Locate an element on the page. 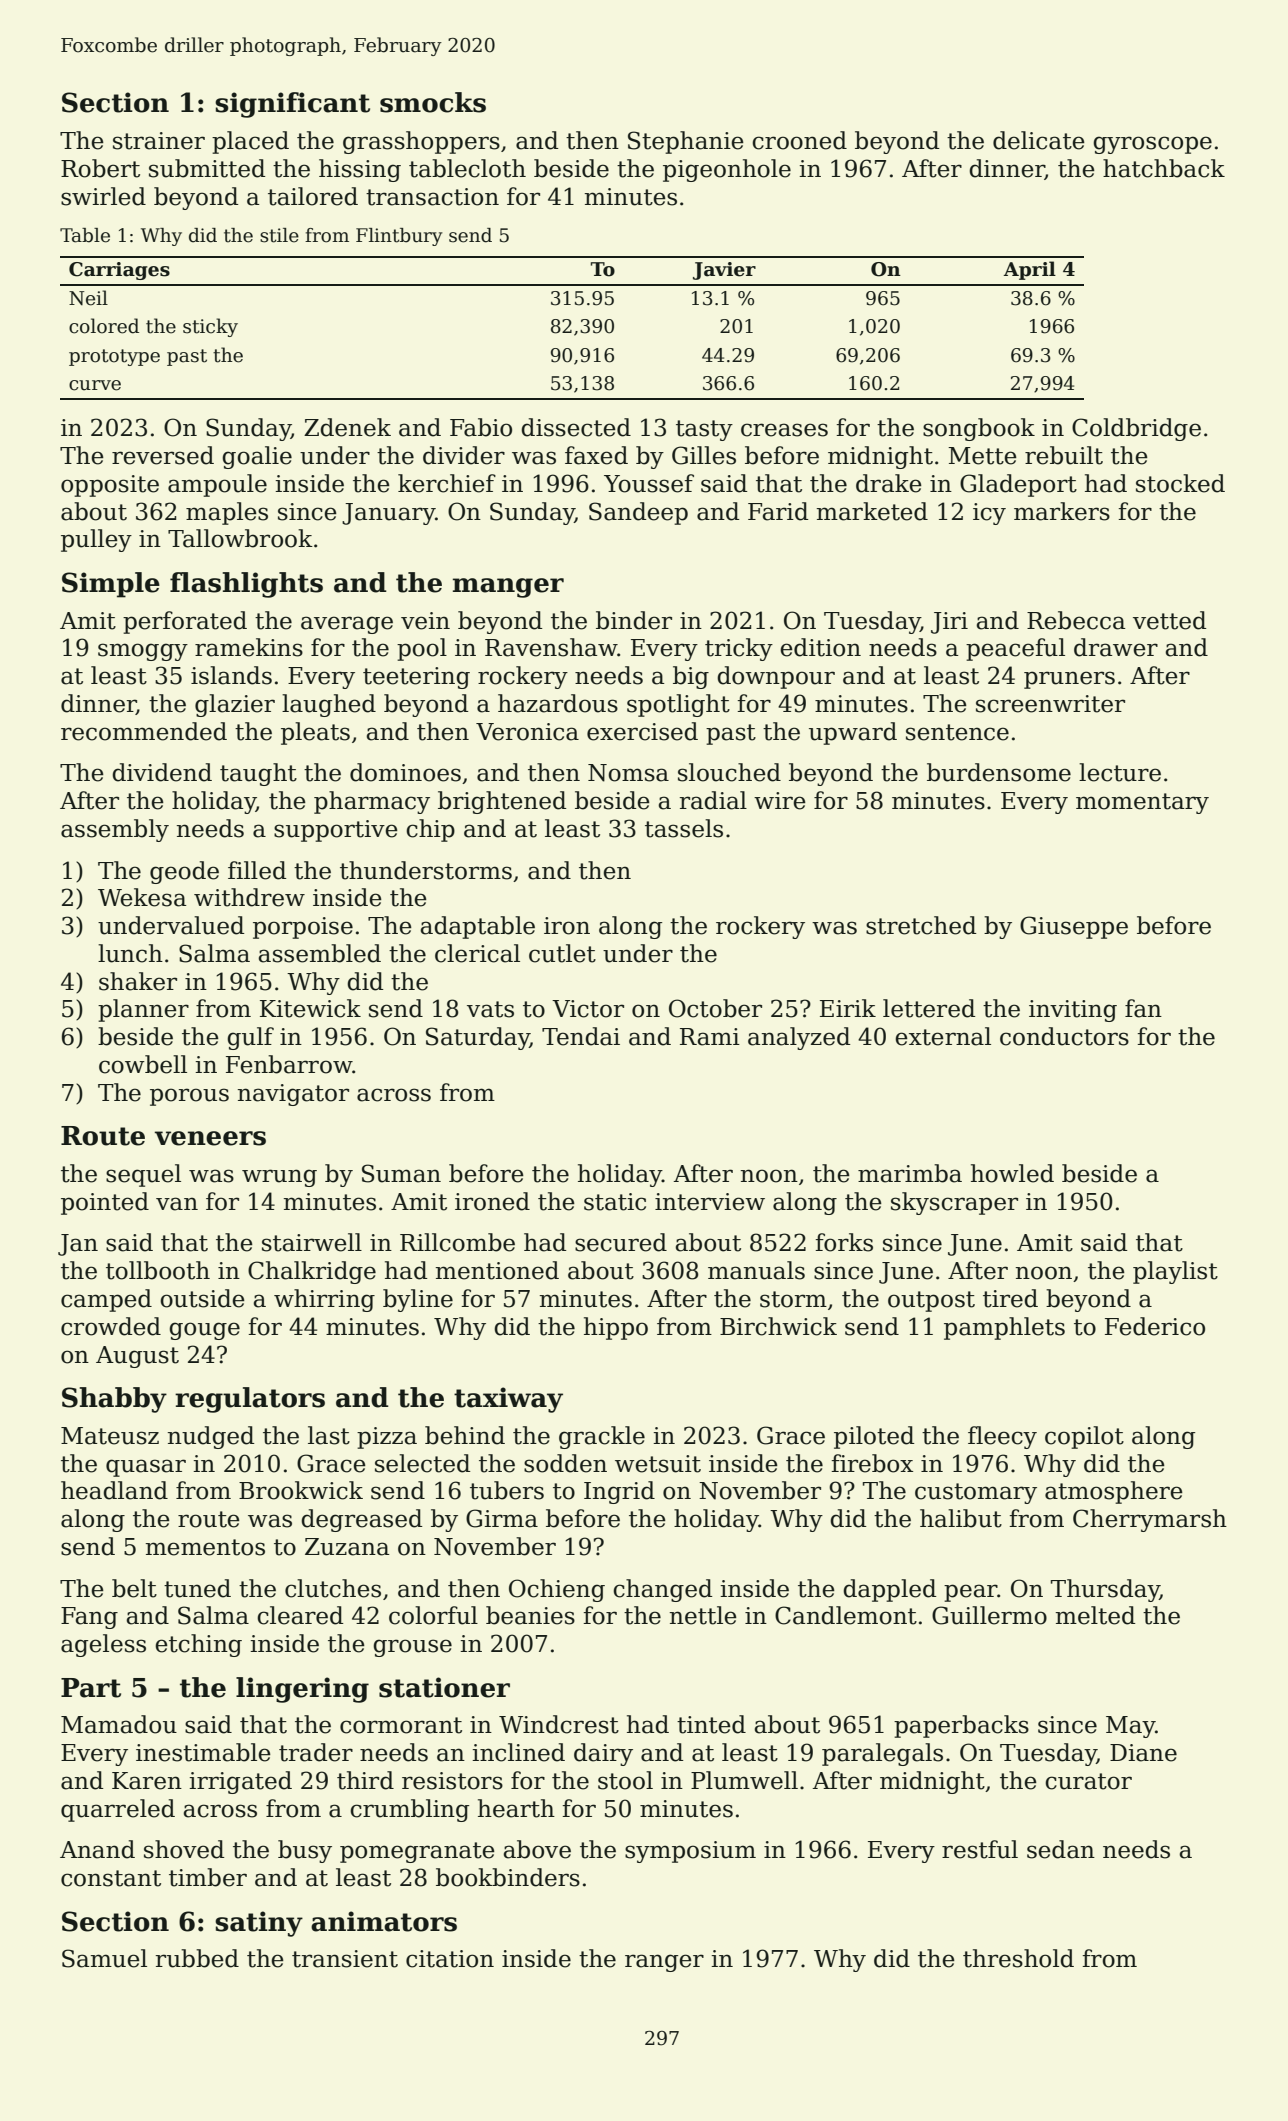  Sandeep is located at coordinates (638, 513).
